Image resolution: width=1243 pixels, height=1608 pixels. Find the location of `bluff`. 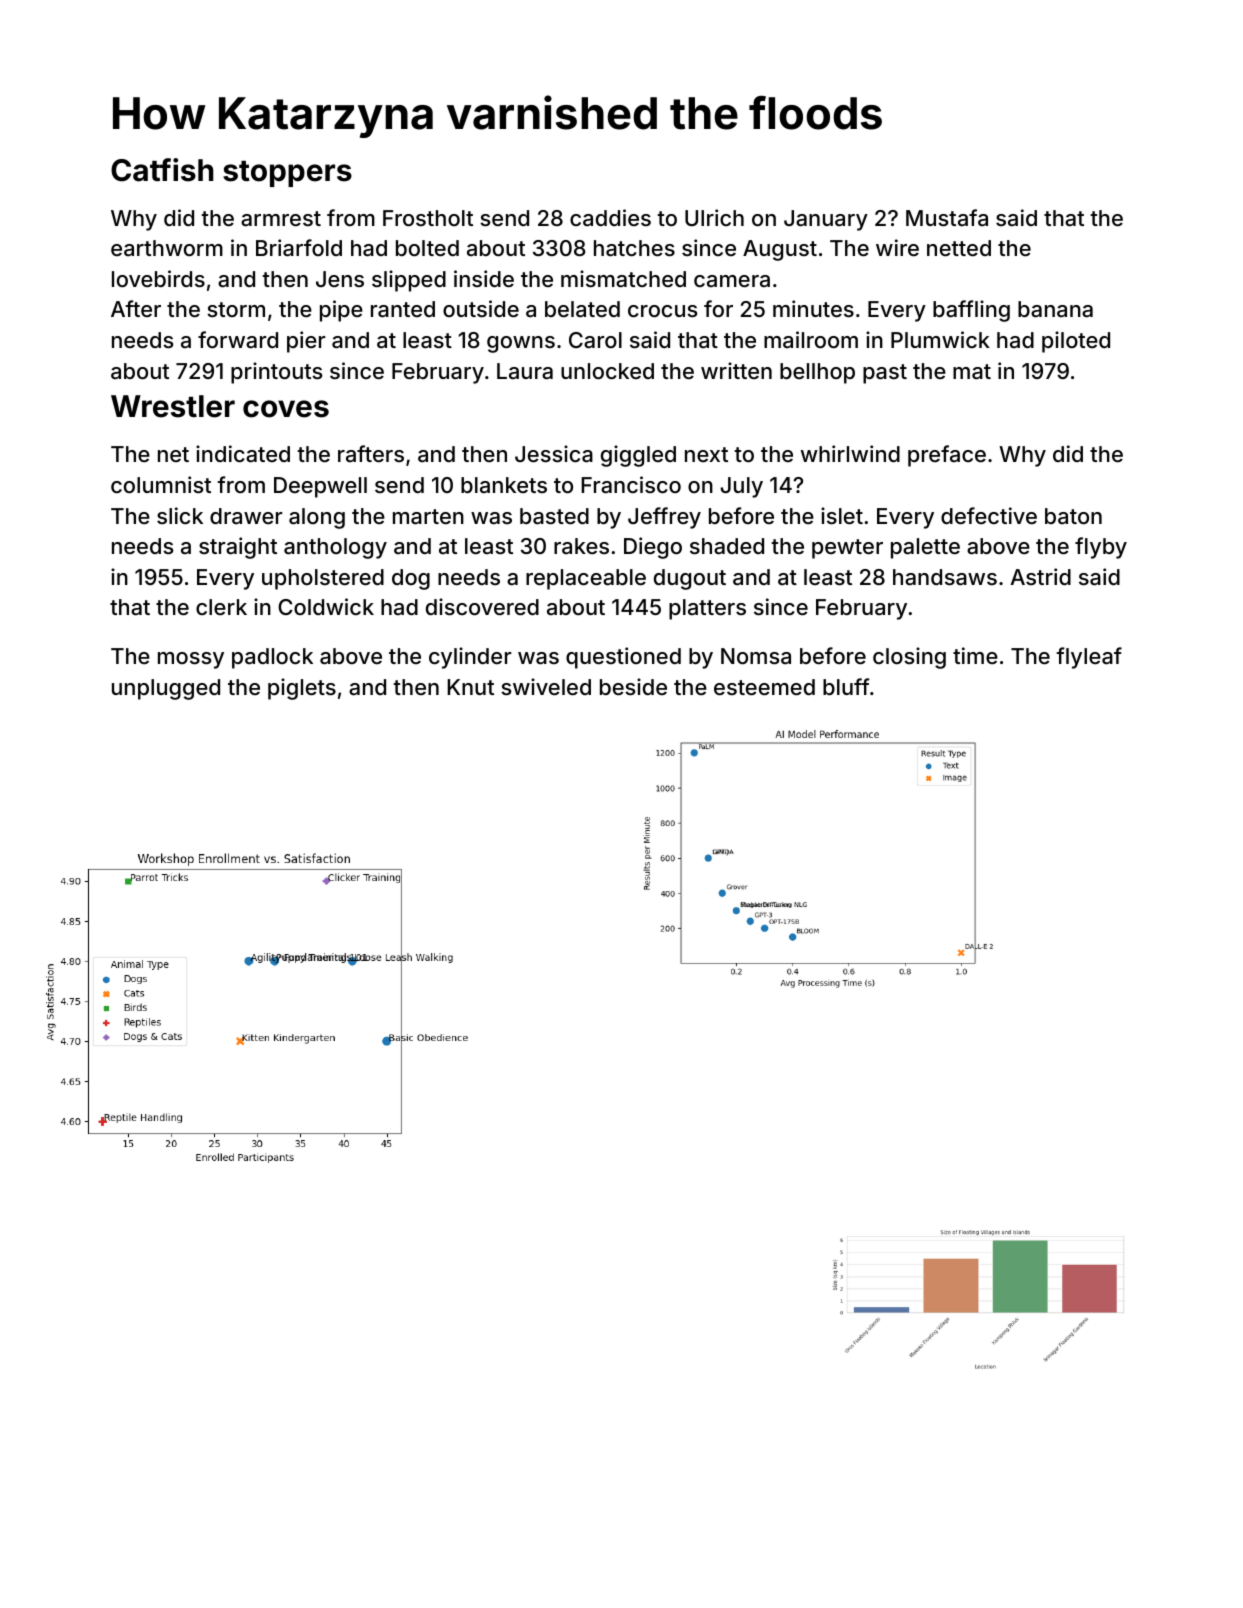

bluff is located at coordinates (846, 686).
